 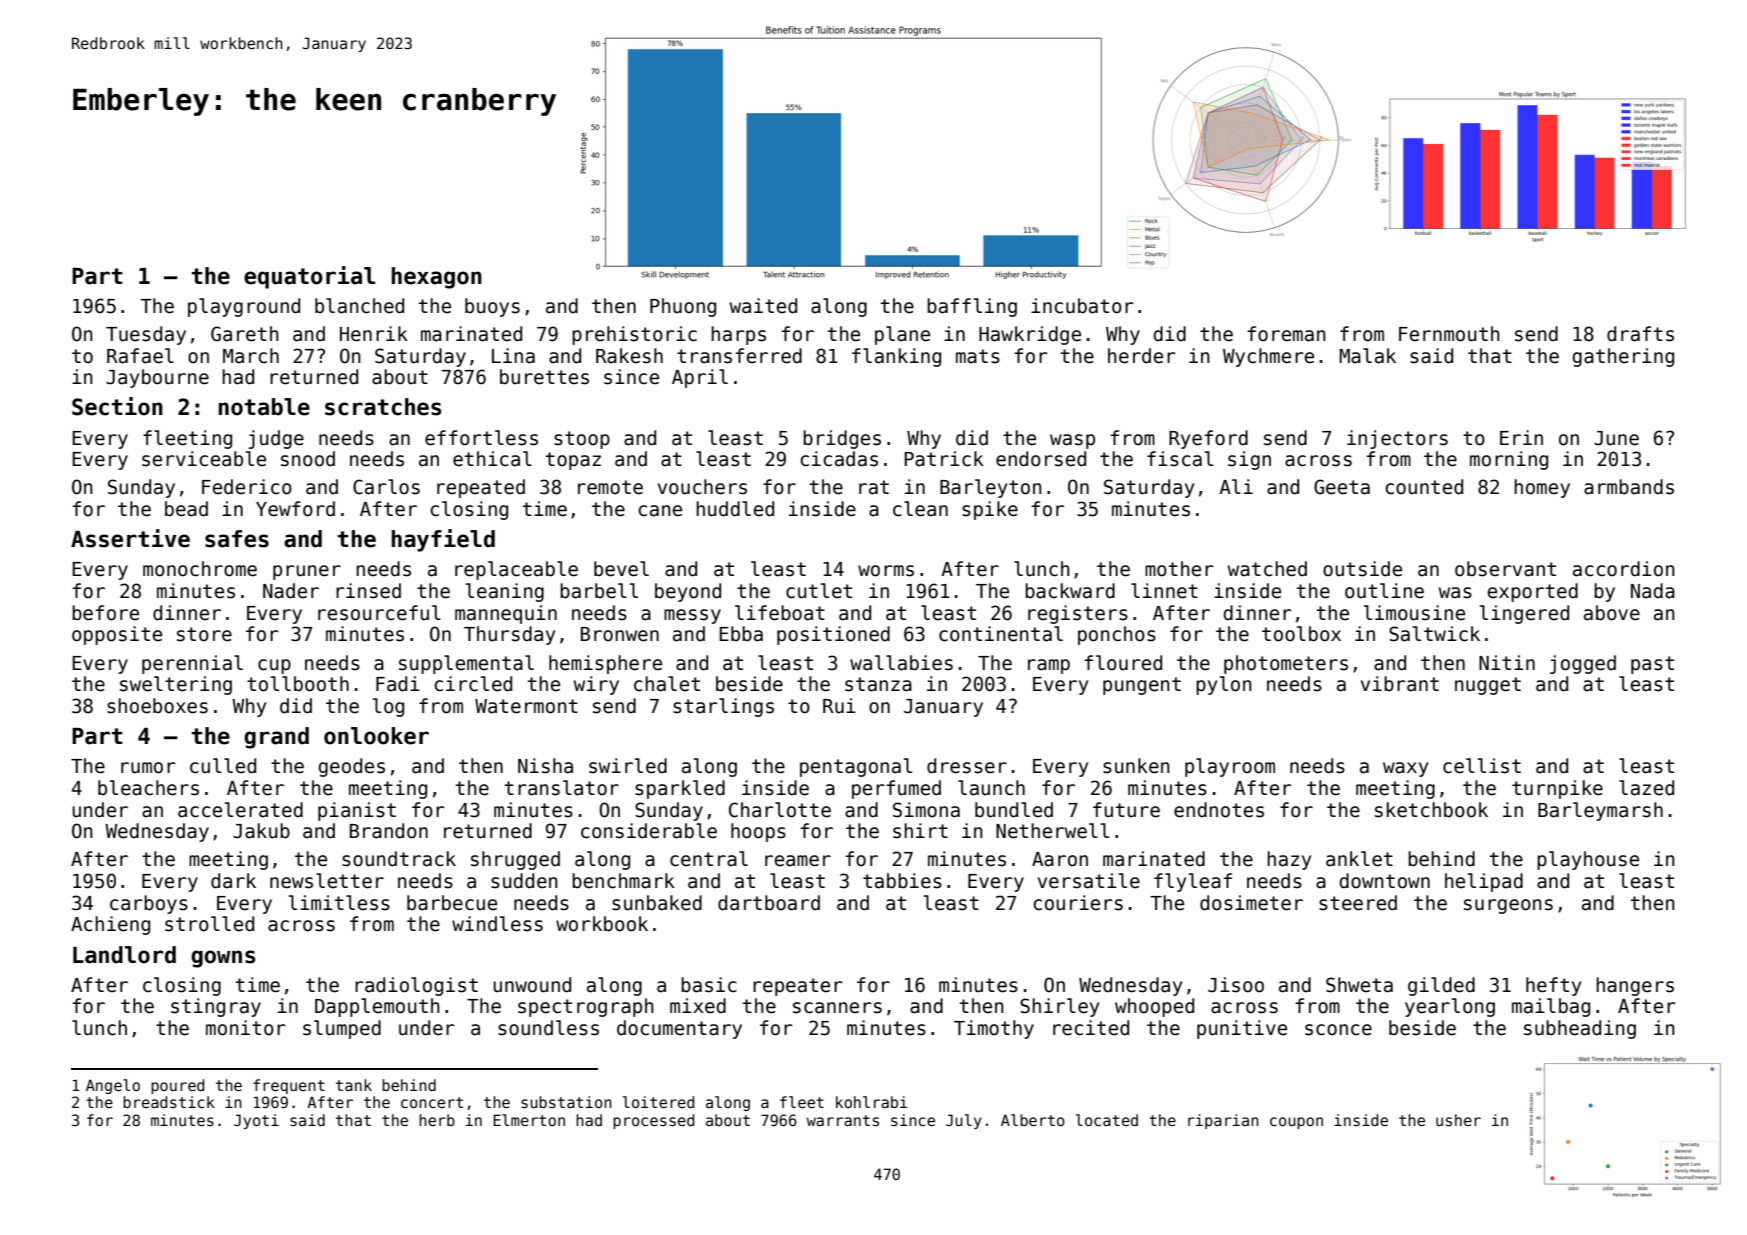 What do you see at coordinates (1033, 1120) in the image?
I see `Alberto` at bounding box center [1033, 1120].
